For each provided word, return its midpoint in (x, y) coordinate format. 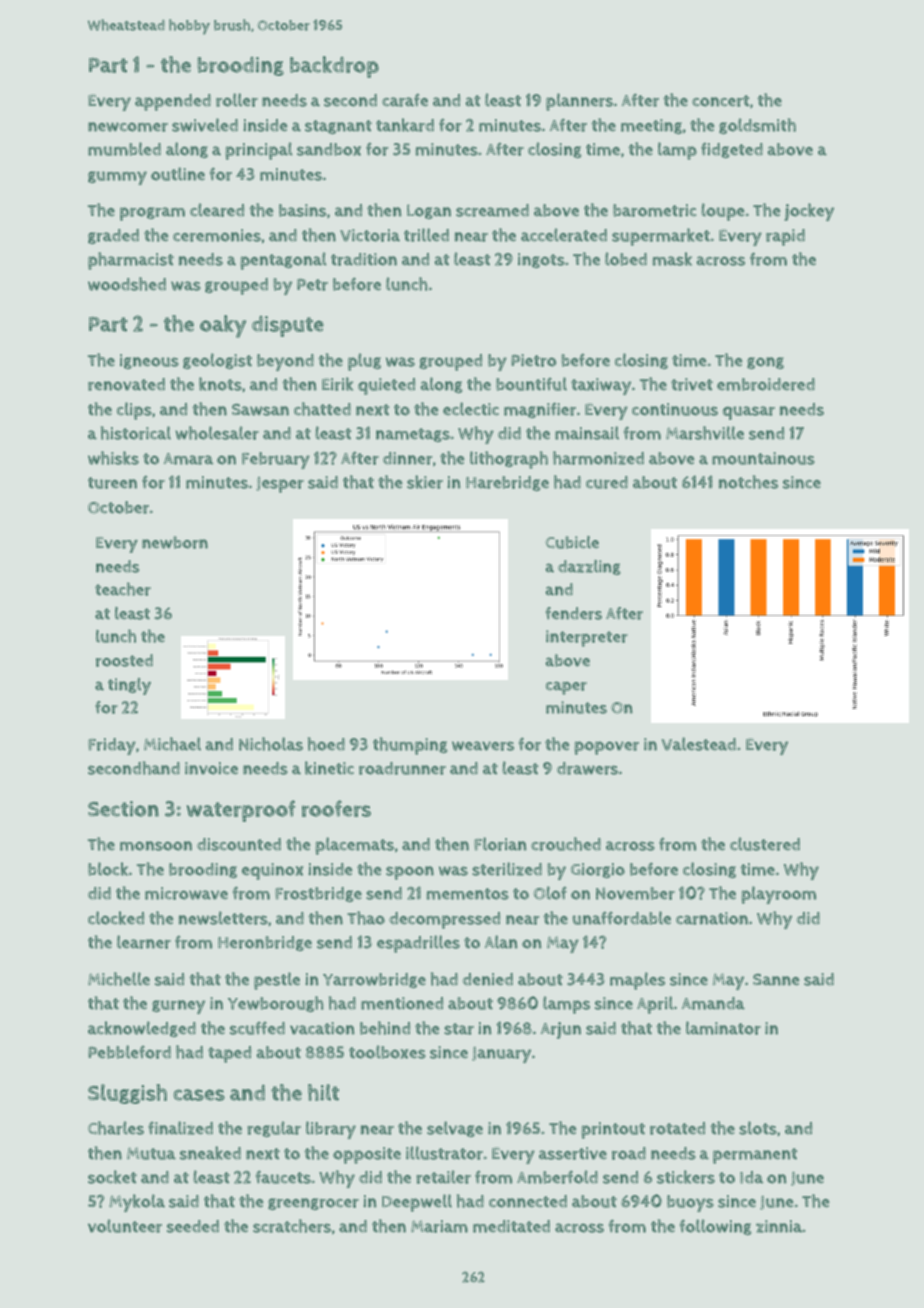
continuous (675, 409)
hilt (323, 1092)
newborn (175, 542)
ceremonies (217, 235)
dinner (408, 458)
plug (364, 362)
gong (765, 363)
